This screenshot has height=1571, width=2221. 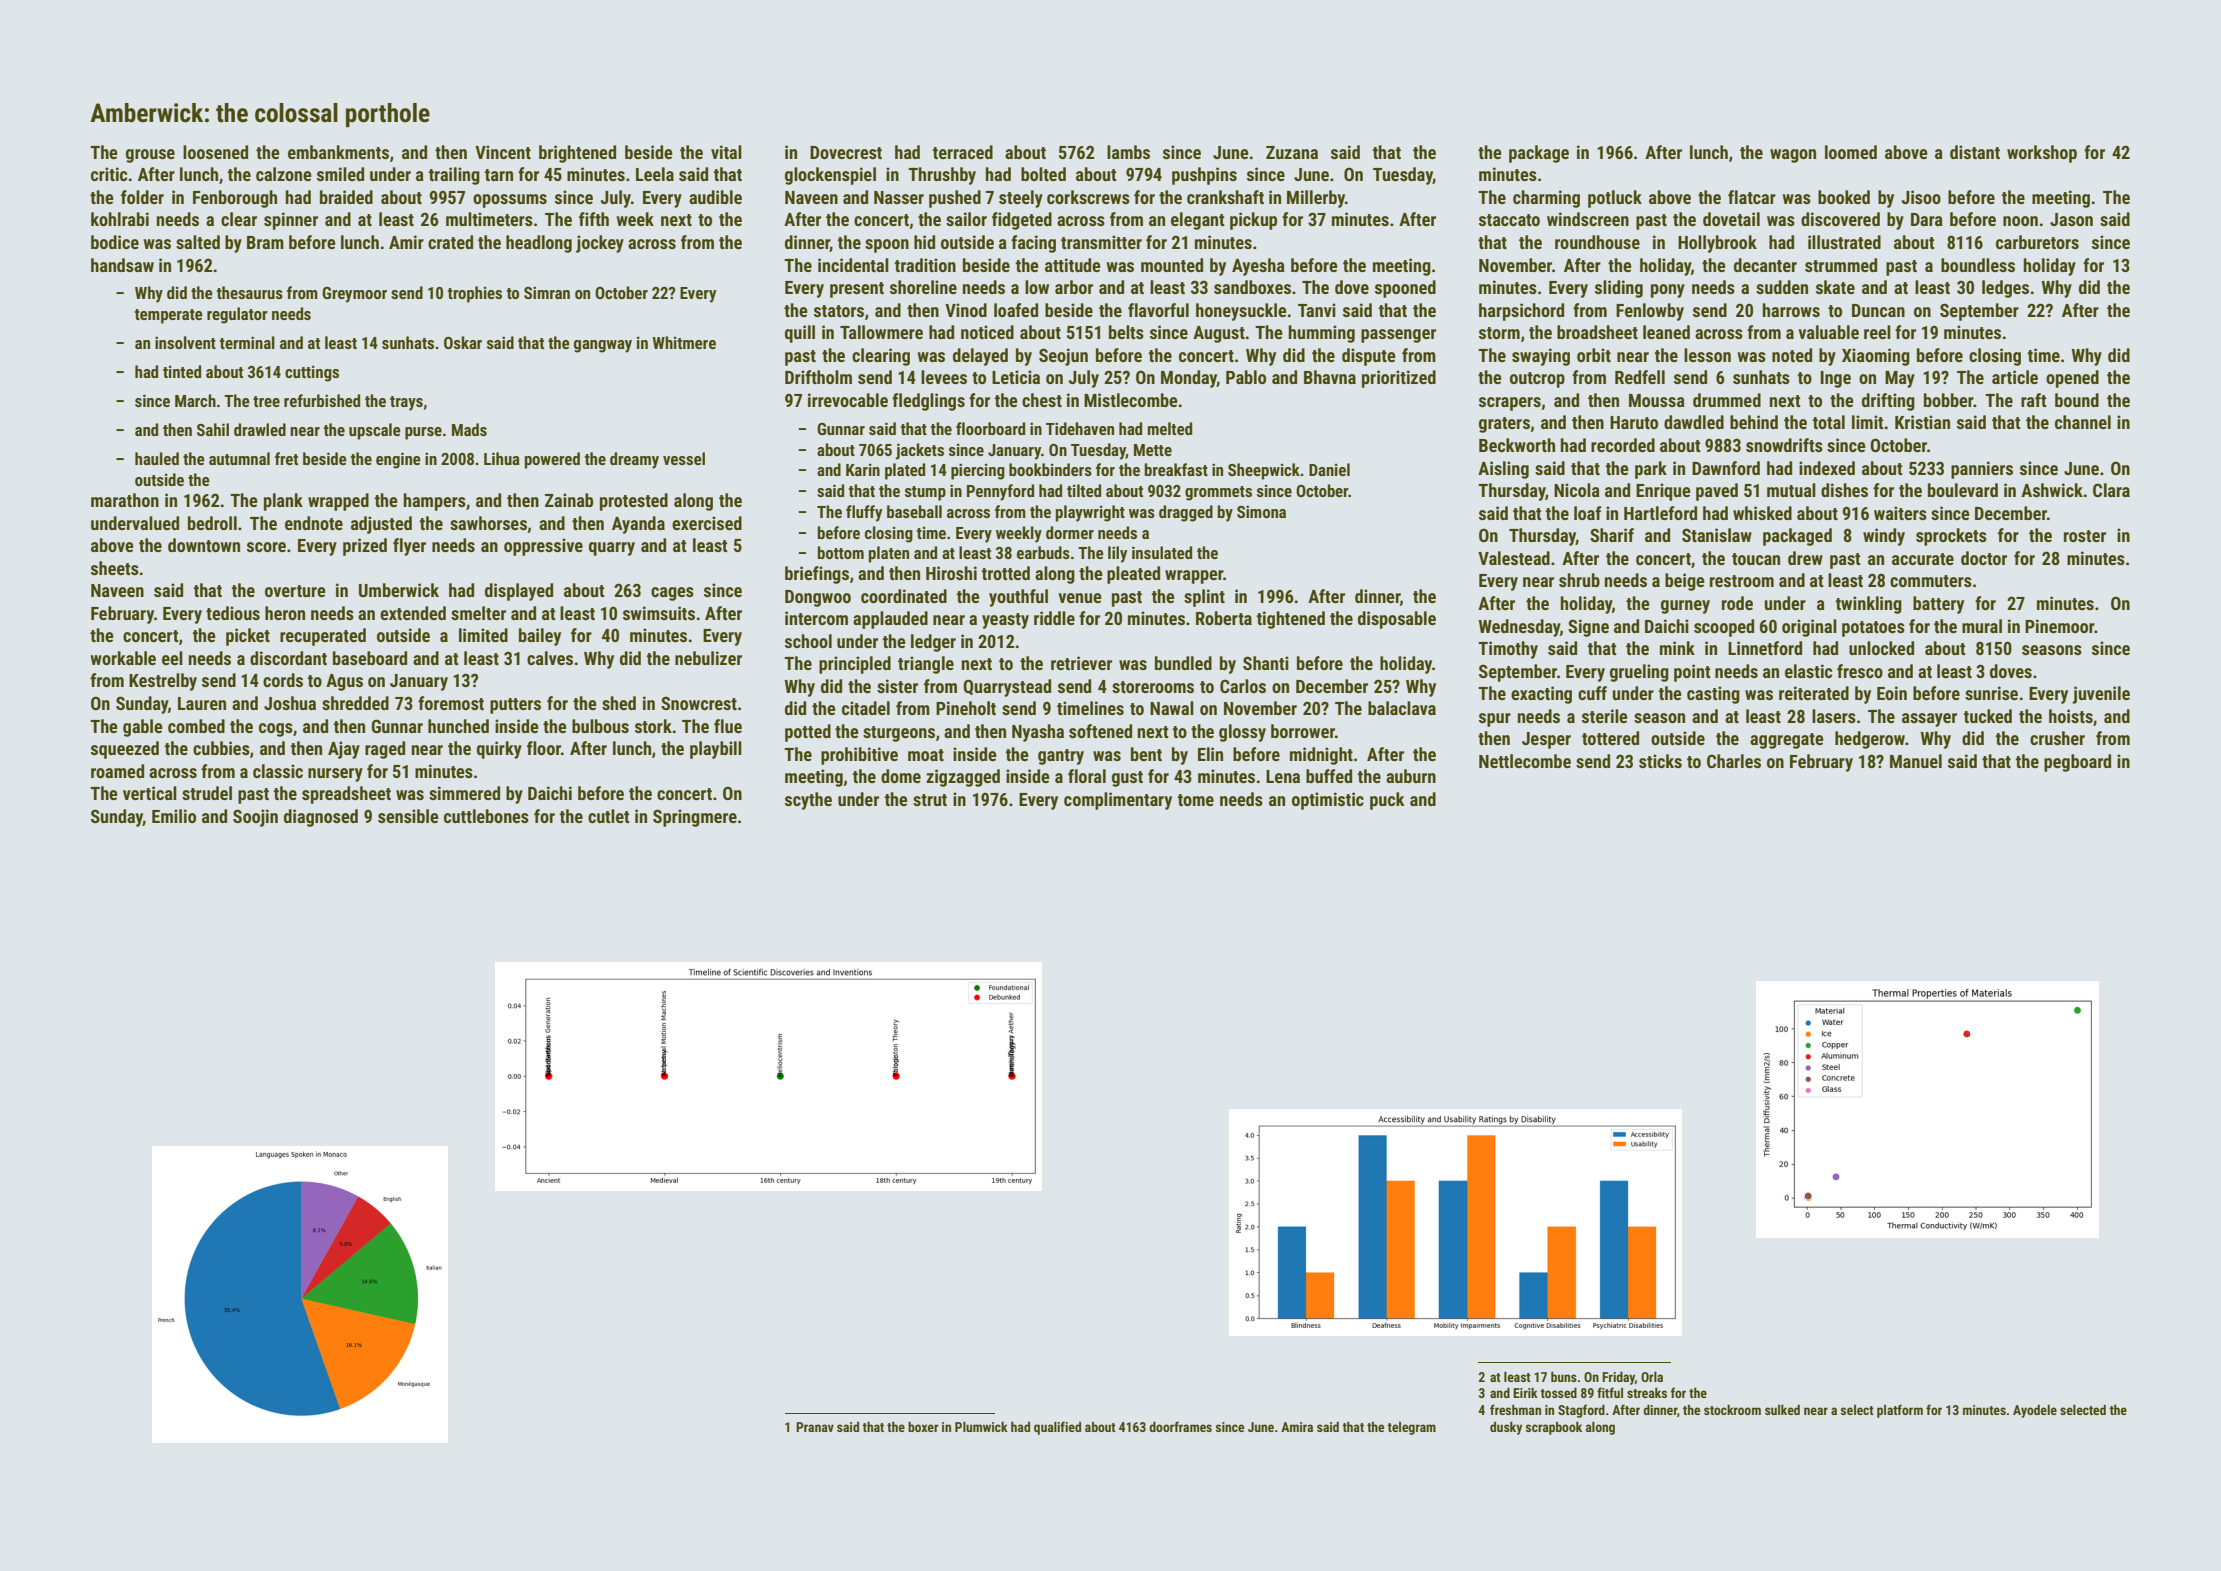 What do you see at coordinates (864, 513) in the screenshot?
I see `fluffy` at bounding box center [864, 513].
